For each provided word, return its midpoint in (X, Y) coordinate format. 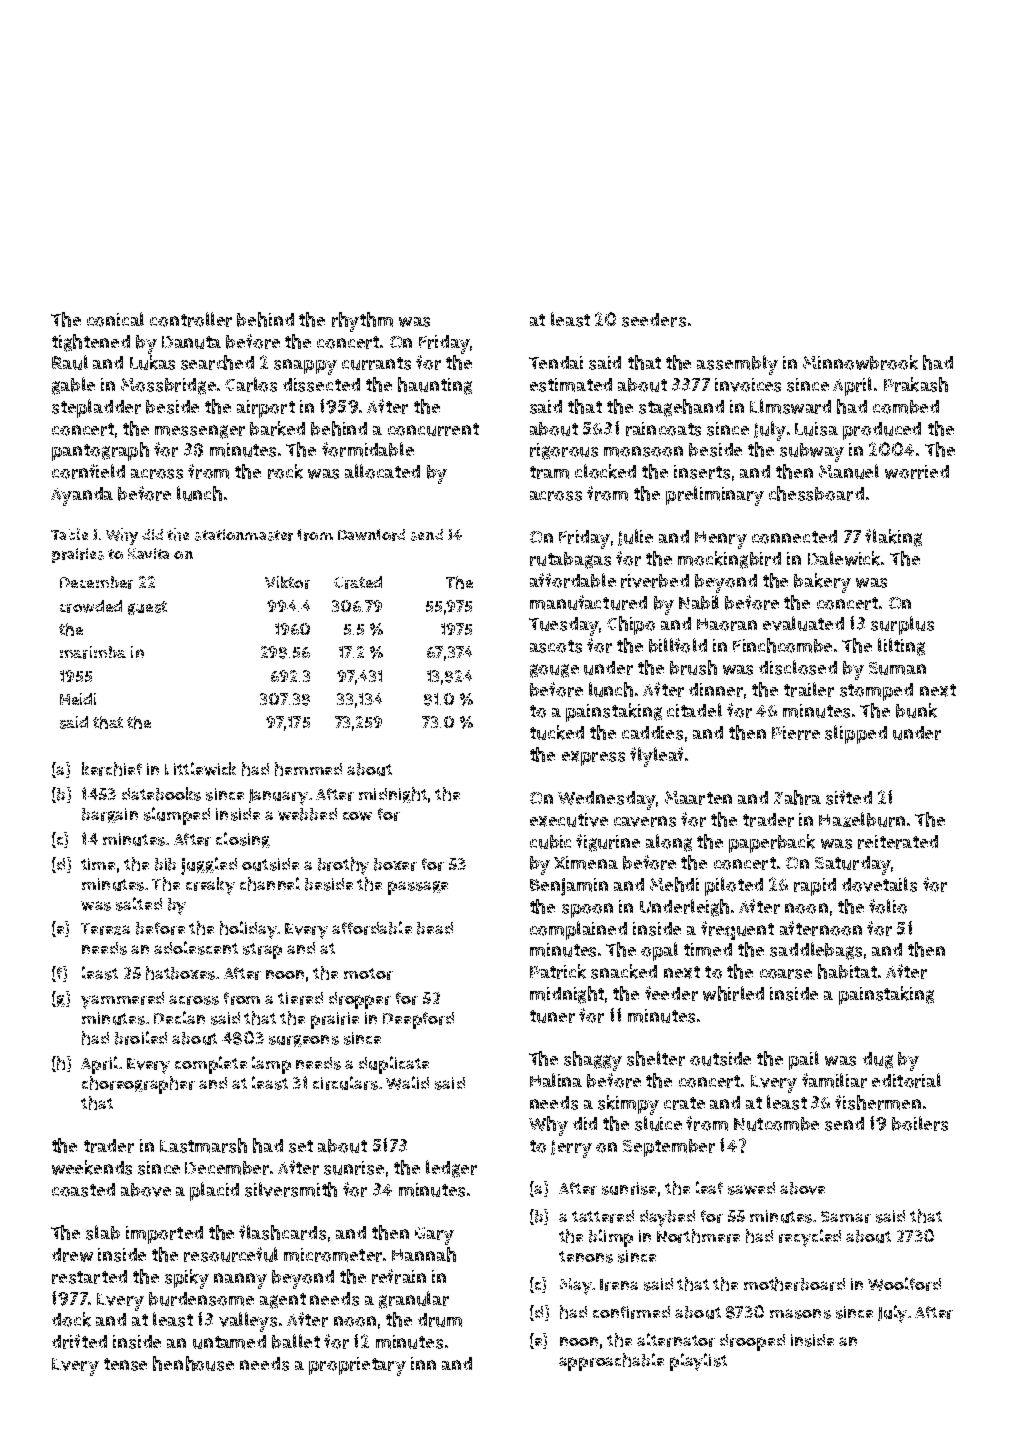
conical (115, 319)
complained (578, 930)
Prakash (916, 384)
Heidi (78, 699)
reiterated (898, 842)
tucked (557, 732)
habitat (847, 971)
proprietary (357, 1366)
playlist (698, 1362)
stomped (876, 692)
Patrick (558, 971)
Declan (179, 1017)
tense (125, 1364)
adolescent (196, 948)
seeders (654, 320)
